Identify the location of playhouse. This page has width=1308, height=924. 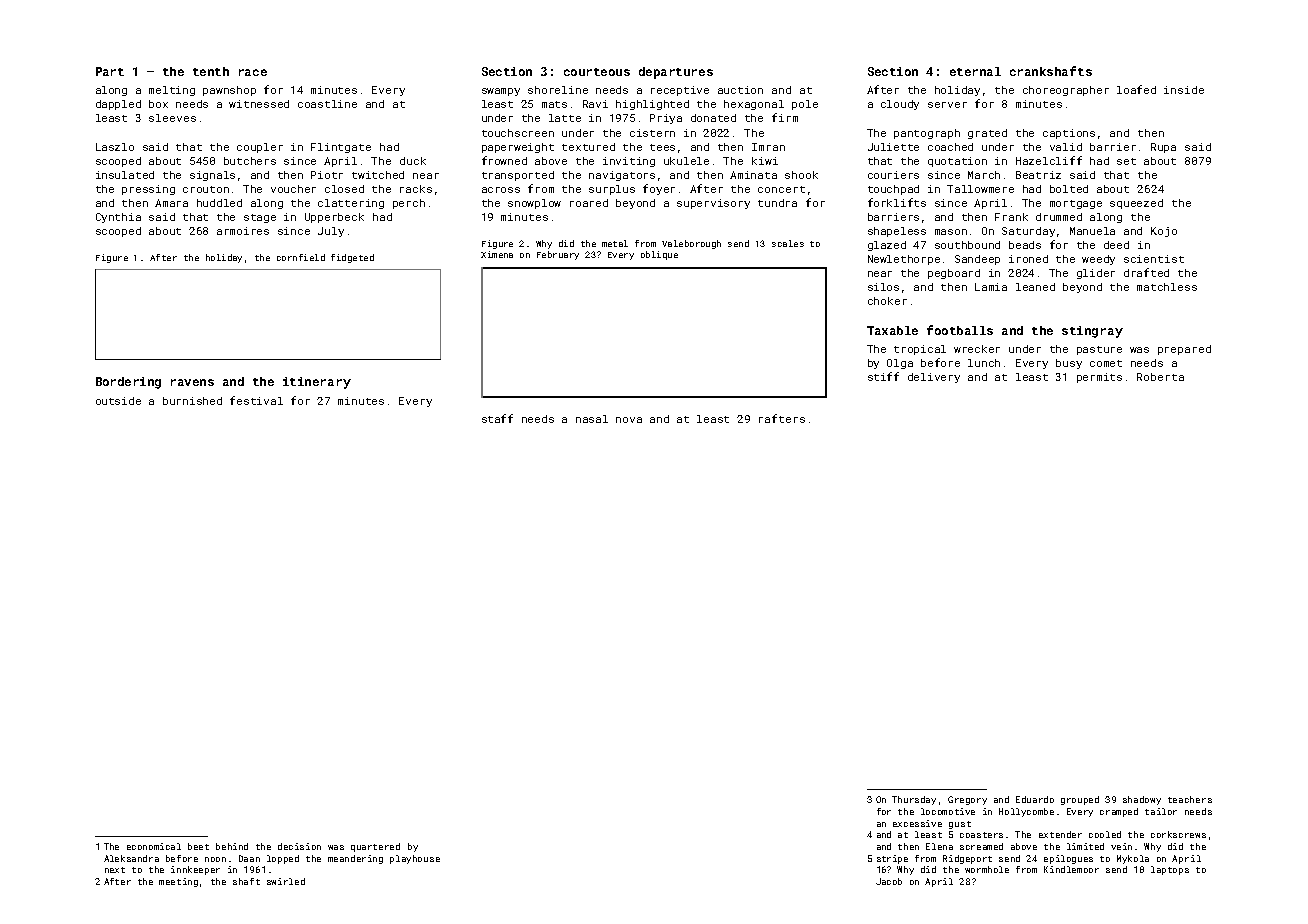
(415, 859).
